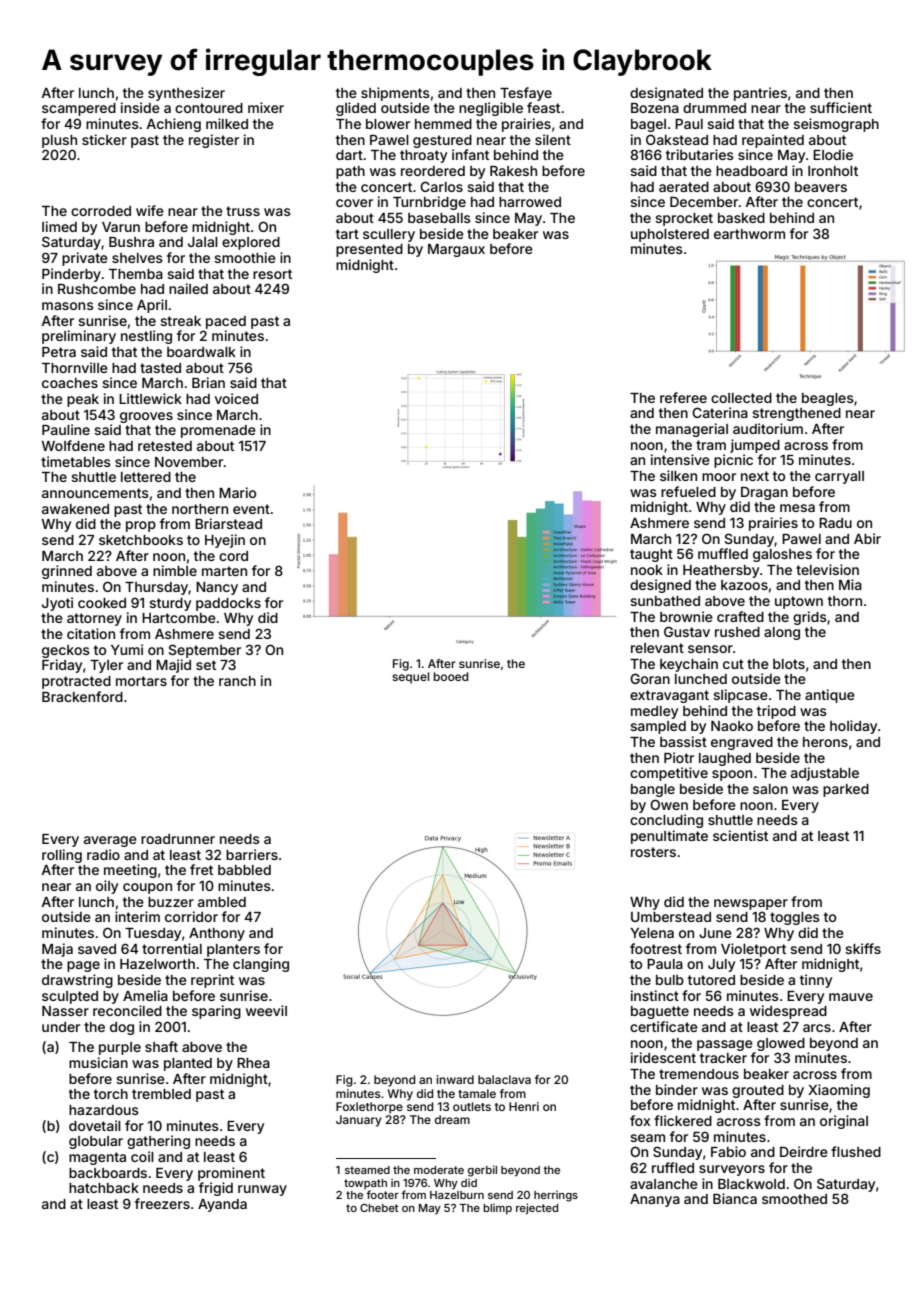 This screenshot has height=1308, width=924. What do you see at coordinates (841, 107) in the screenshot?
I see `sufficient` at bounding box center [841, 107].
